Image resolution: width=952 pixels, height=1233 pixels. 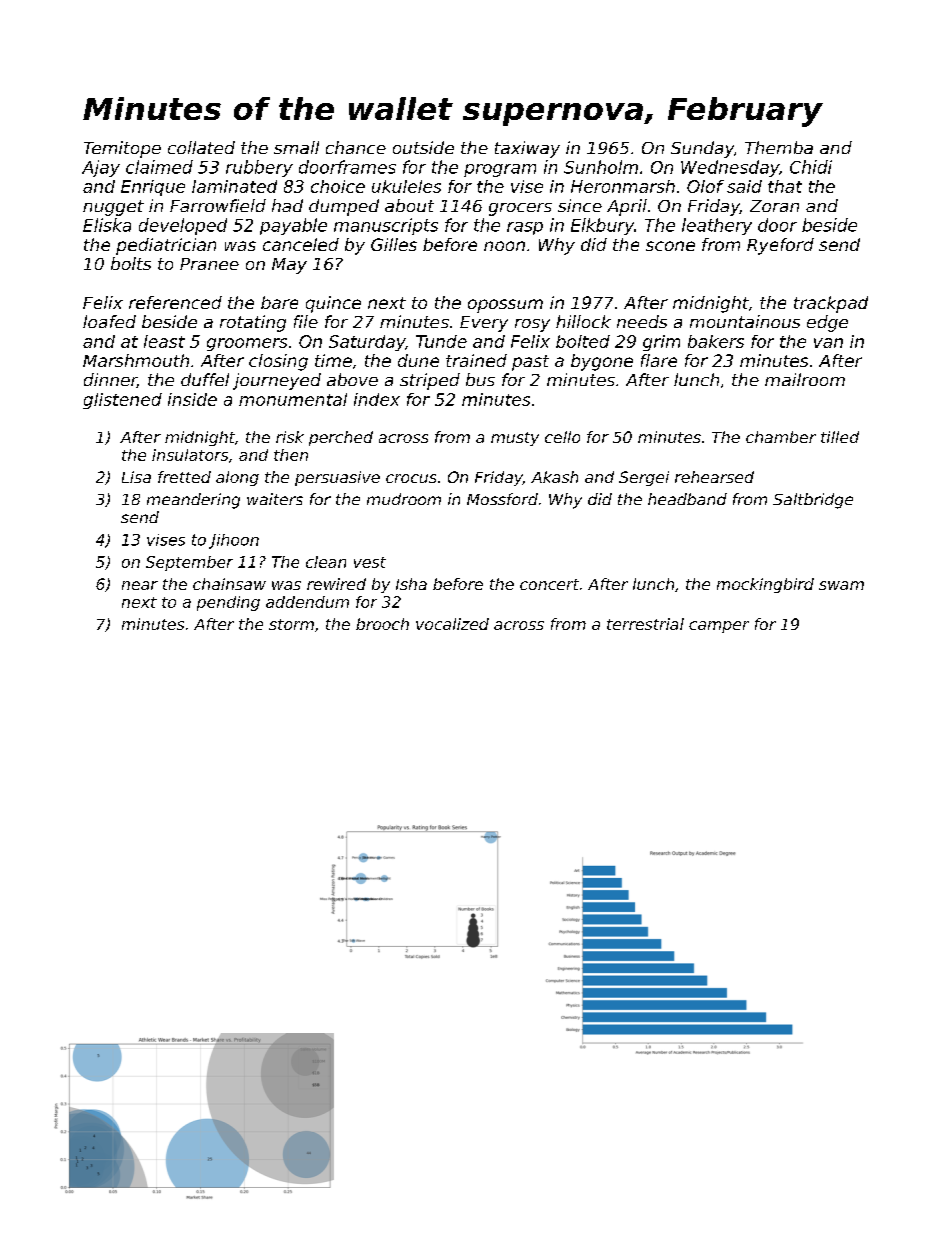 What do you see at coordinates (291, 624) in the image?
I see `storm` at bounding box center [291, 624].
